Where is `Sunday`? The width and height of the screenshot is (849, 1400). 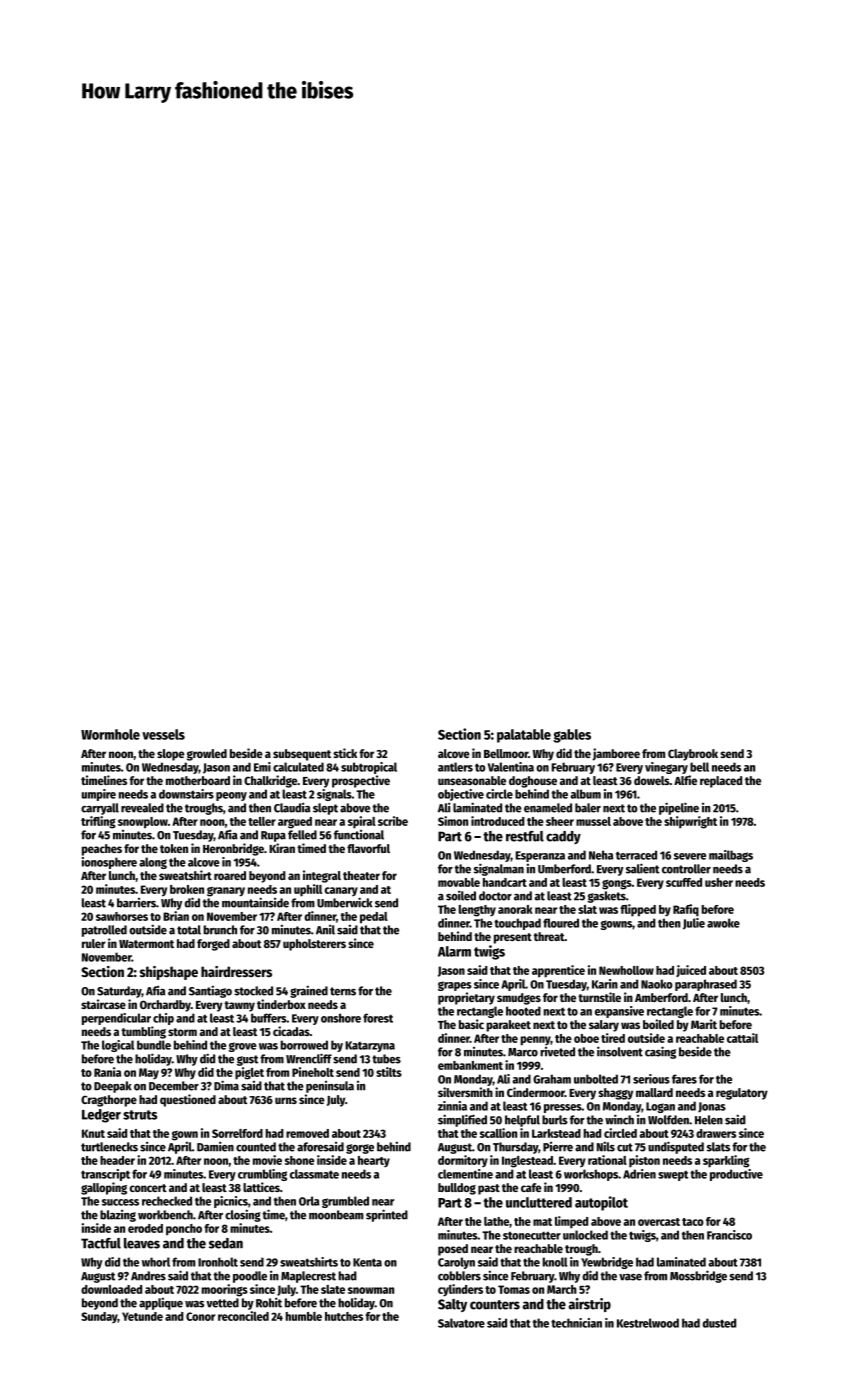
Sunday is located at coordinates (99, 1317).
